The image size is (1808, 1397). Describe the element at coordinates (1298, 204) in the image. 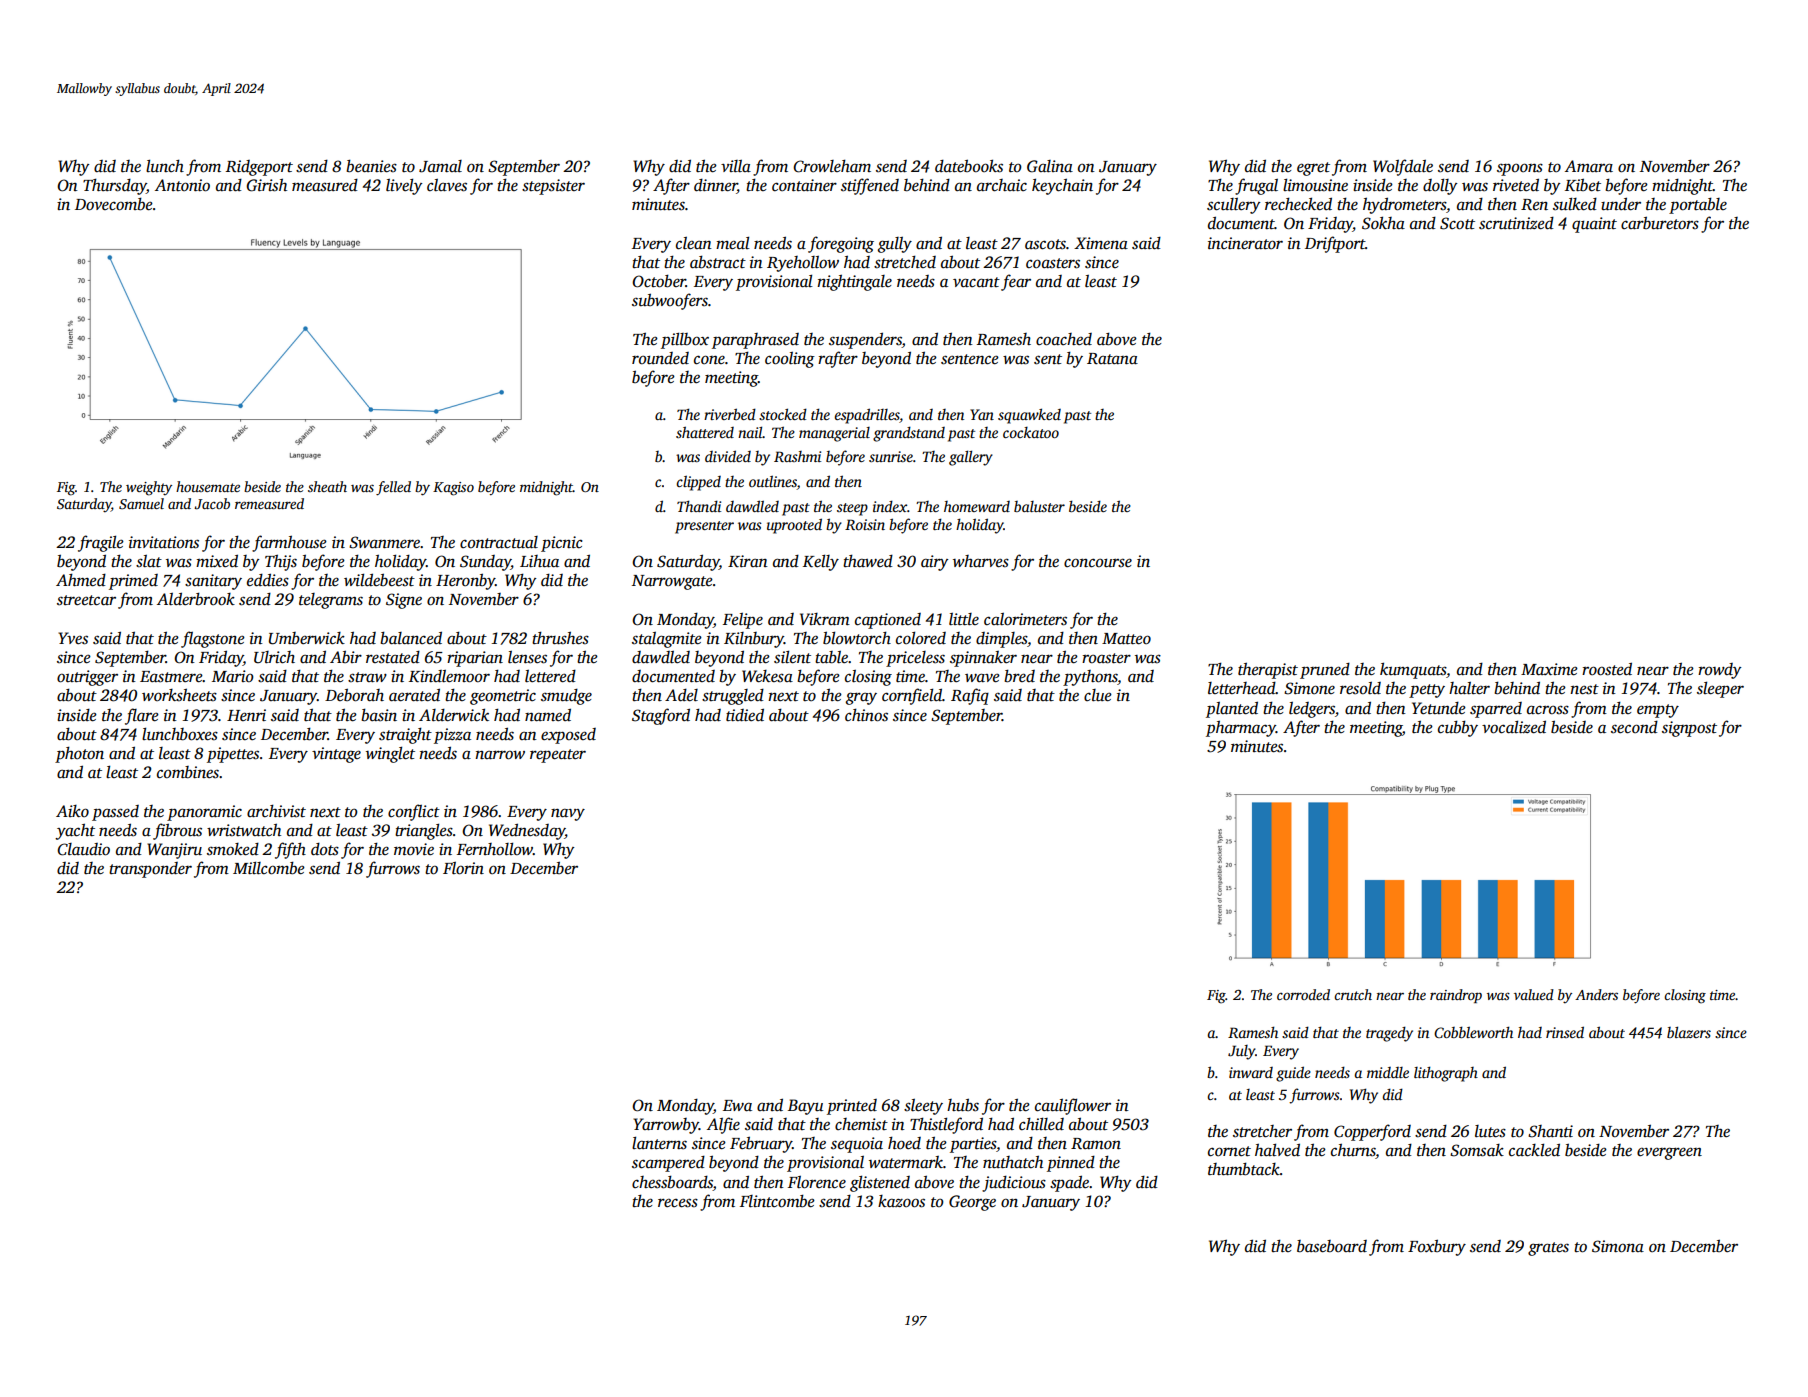

I see `rechecked` at that location.
